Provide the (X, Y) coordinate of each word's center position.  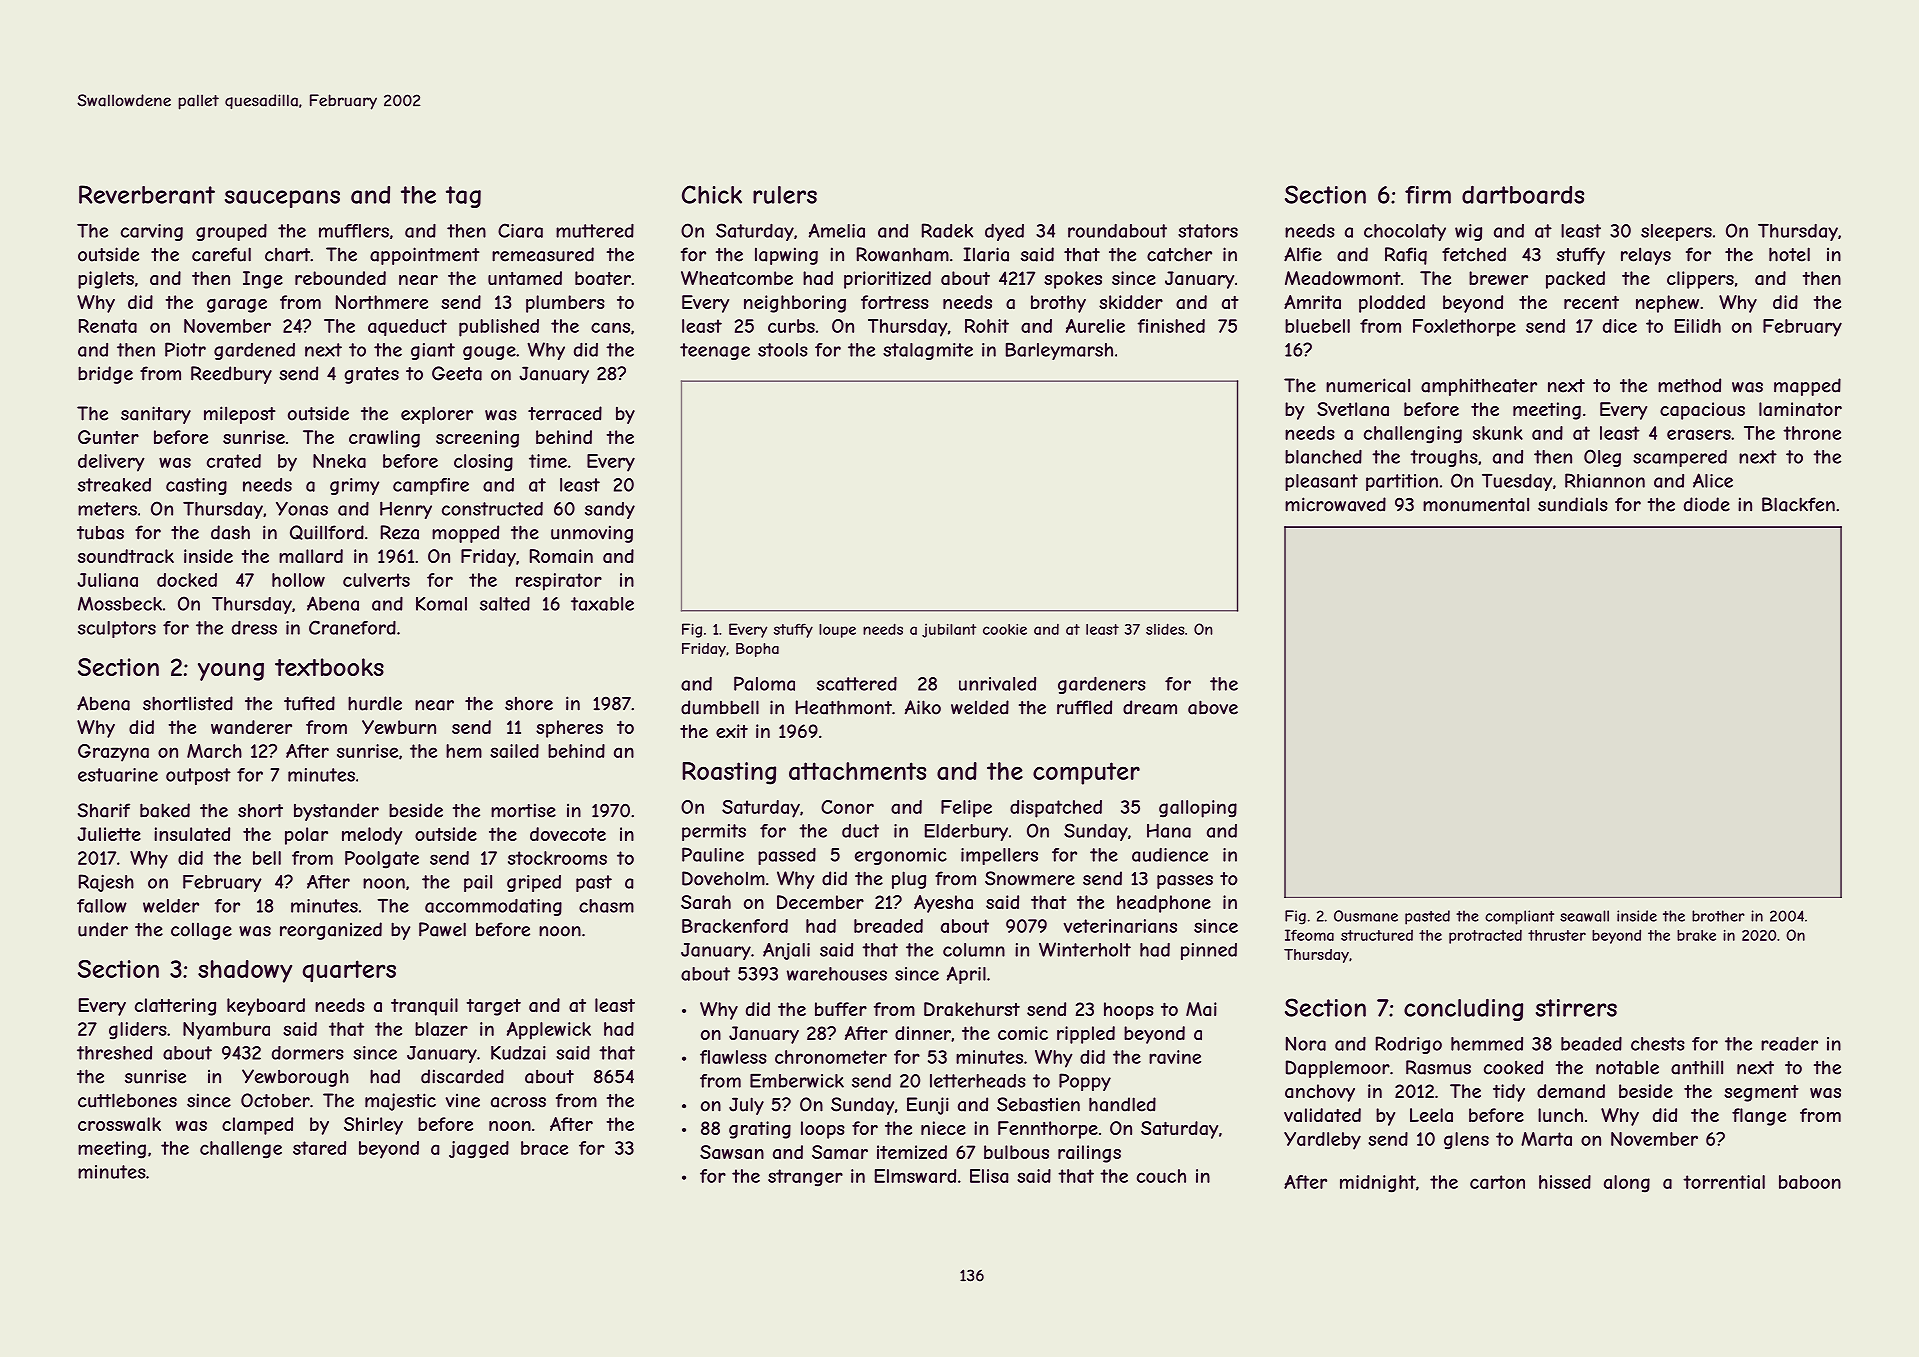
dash (230, 532)
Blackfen (1798, 504)
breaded (888, 926)
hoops (1129, 1011)
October (275, 1100)
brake (1696, 935)
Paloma (764, 683)
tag (463, 197)
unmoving (592, 534)
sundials (1573, 504)
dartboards (1523, 194)
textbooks (329, 667)
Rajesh (106, 883)
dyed (1004, 232)
